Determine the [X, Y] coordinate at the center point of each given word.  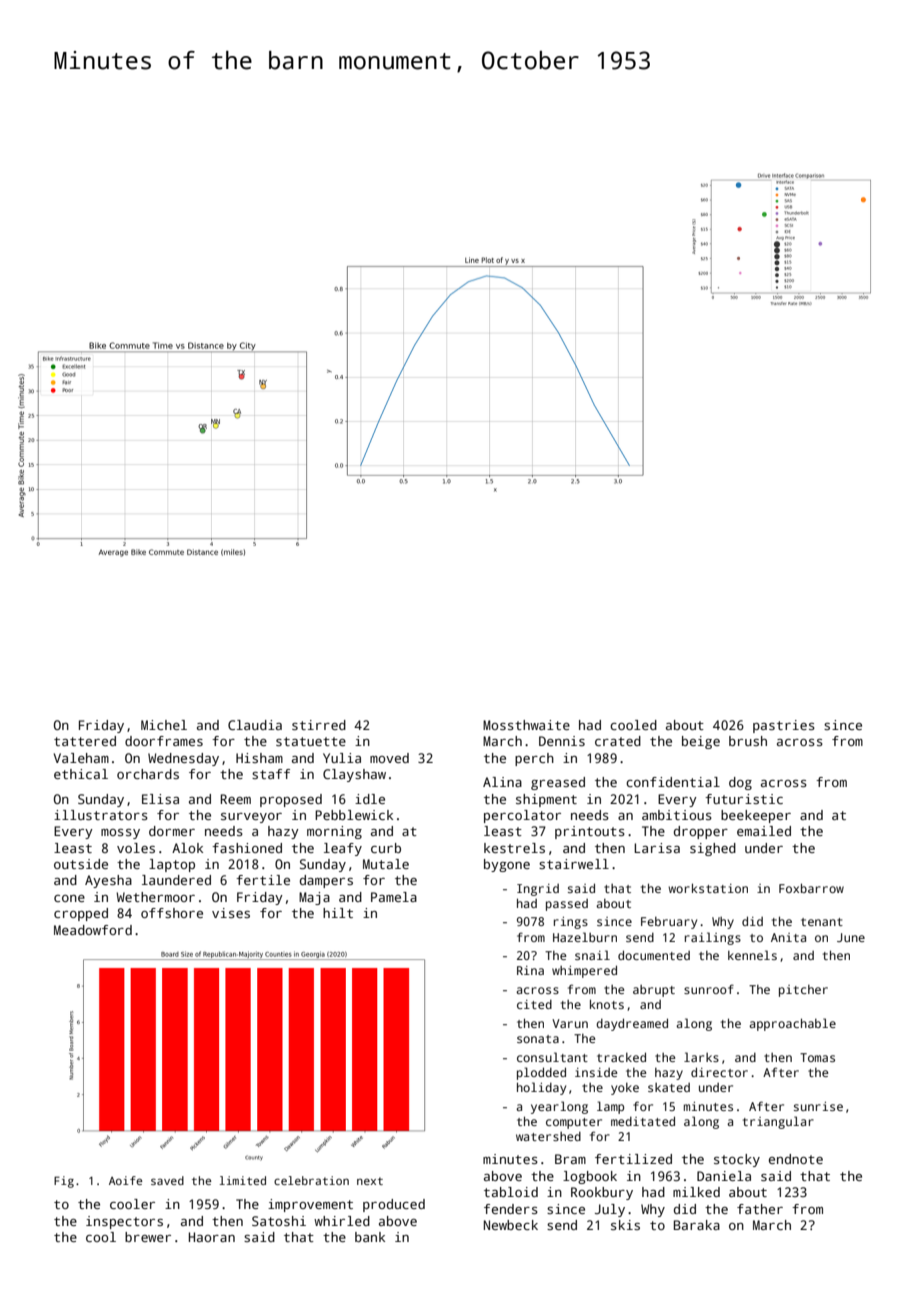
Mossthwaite [526, 725]
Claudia [255, 725]
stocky [737, 1160]
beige [701, 742]
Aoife [125, 1180]
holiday [541, 1088]
